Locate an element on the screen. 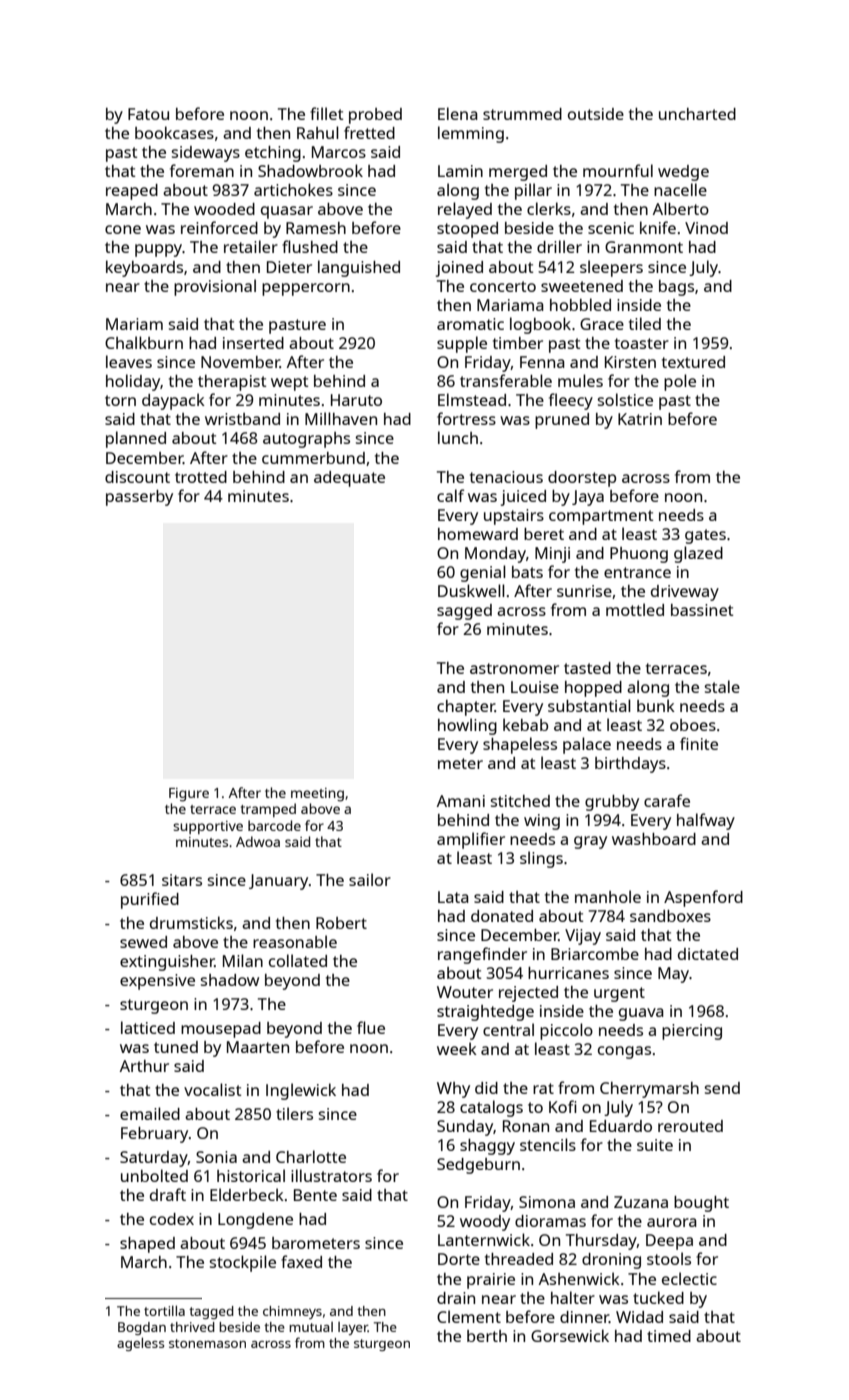 Image resolution: width=849 pixels, height=1400 pixels. fillet is located at coordinates (326, 113).
